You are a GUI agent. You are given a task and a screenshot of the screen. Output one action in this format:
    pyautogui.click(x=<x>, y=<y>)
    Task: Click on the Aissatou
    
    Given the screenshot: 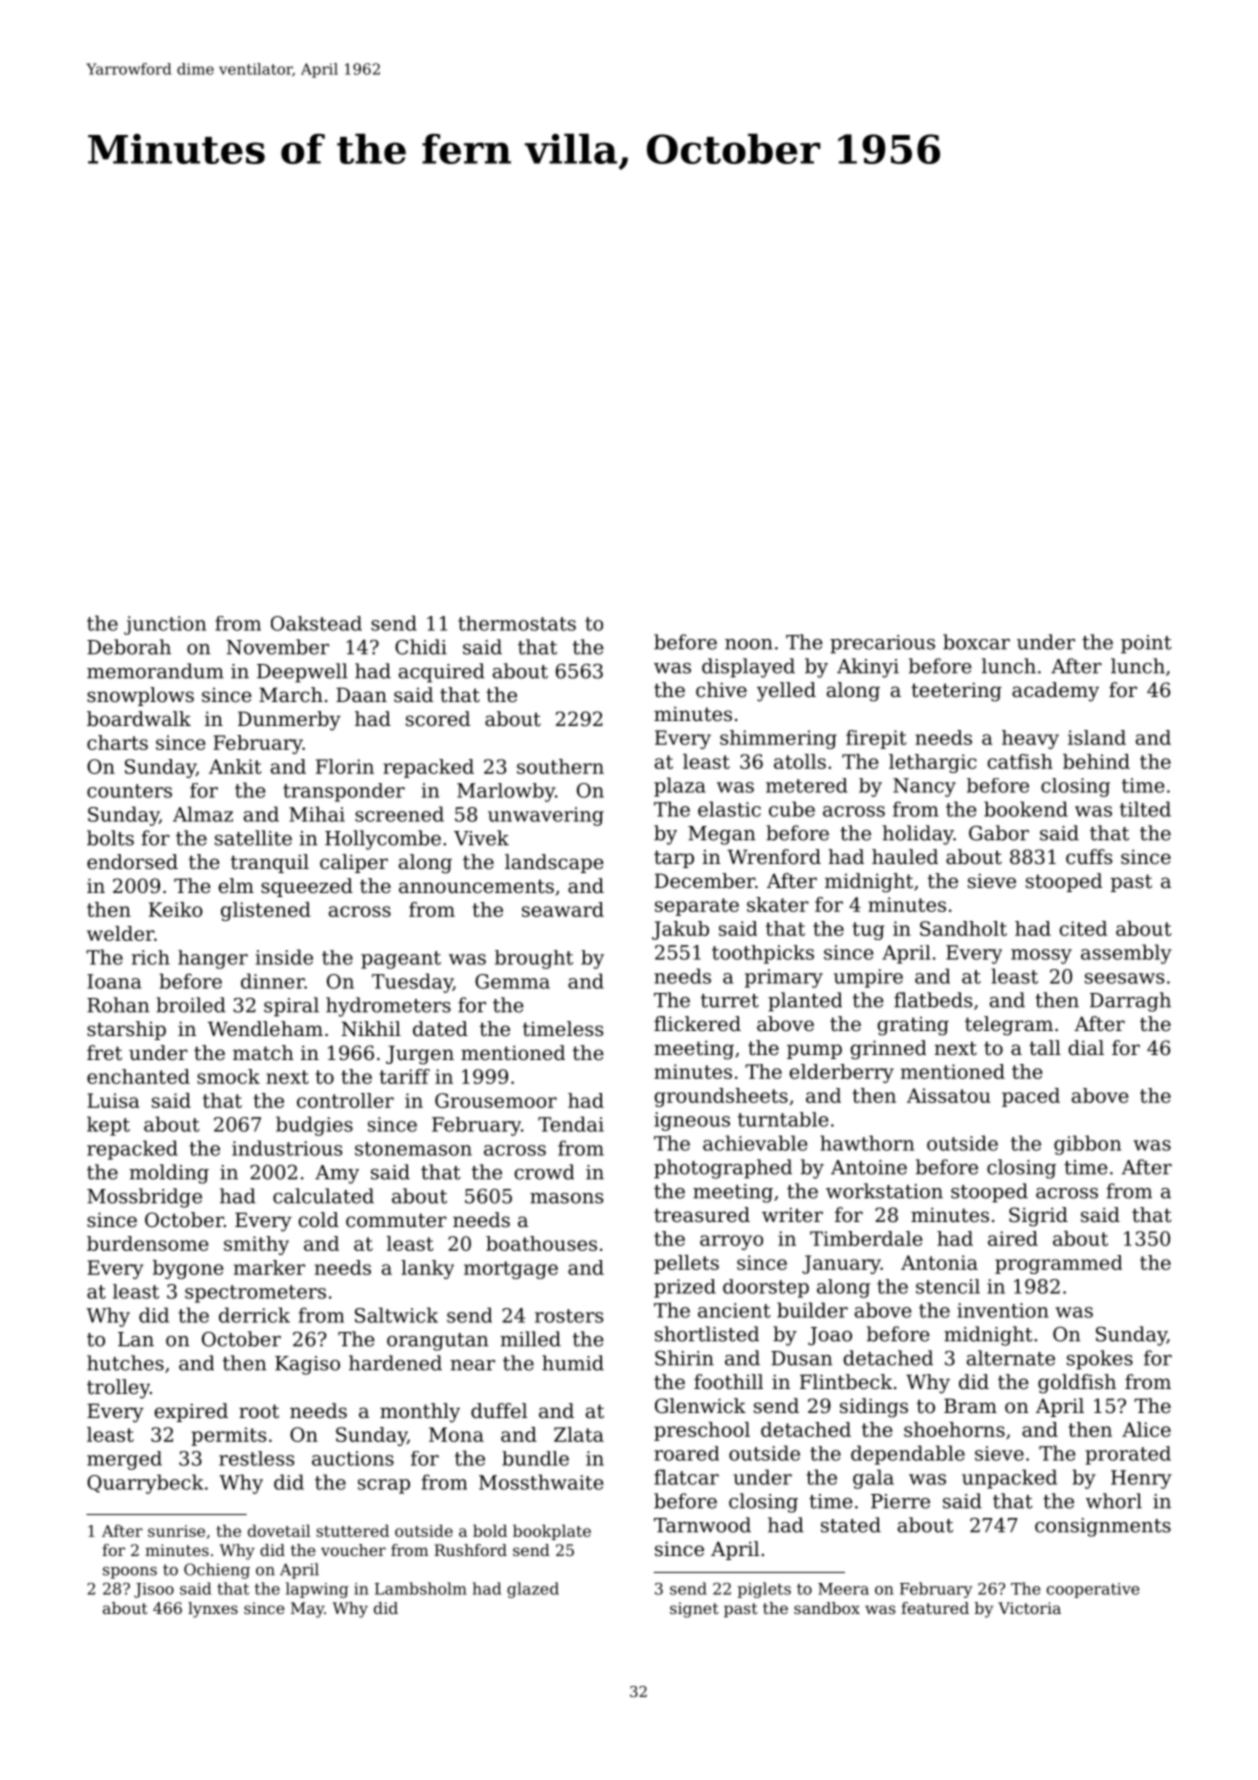 What is the action you would take?
    pyautogui.click(x=949, y=1095)
